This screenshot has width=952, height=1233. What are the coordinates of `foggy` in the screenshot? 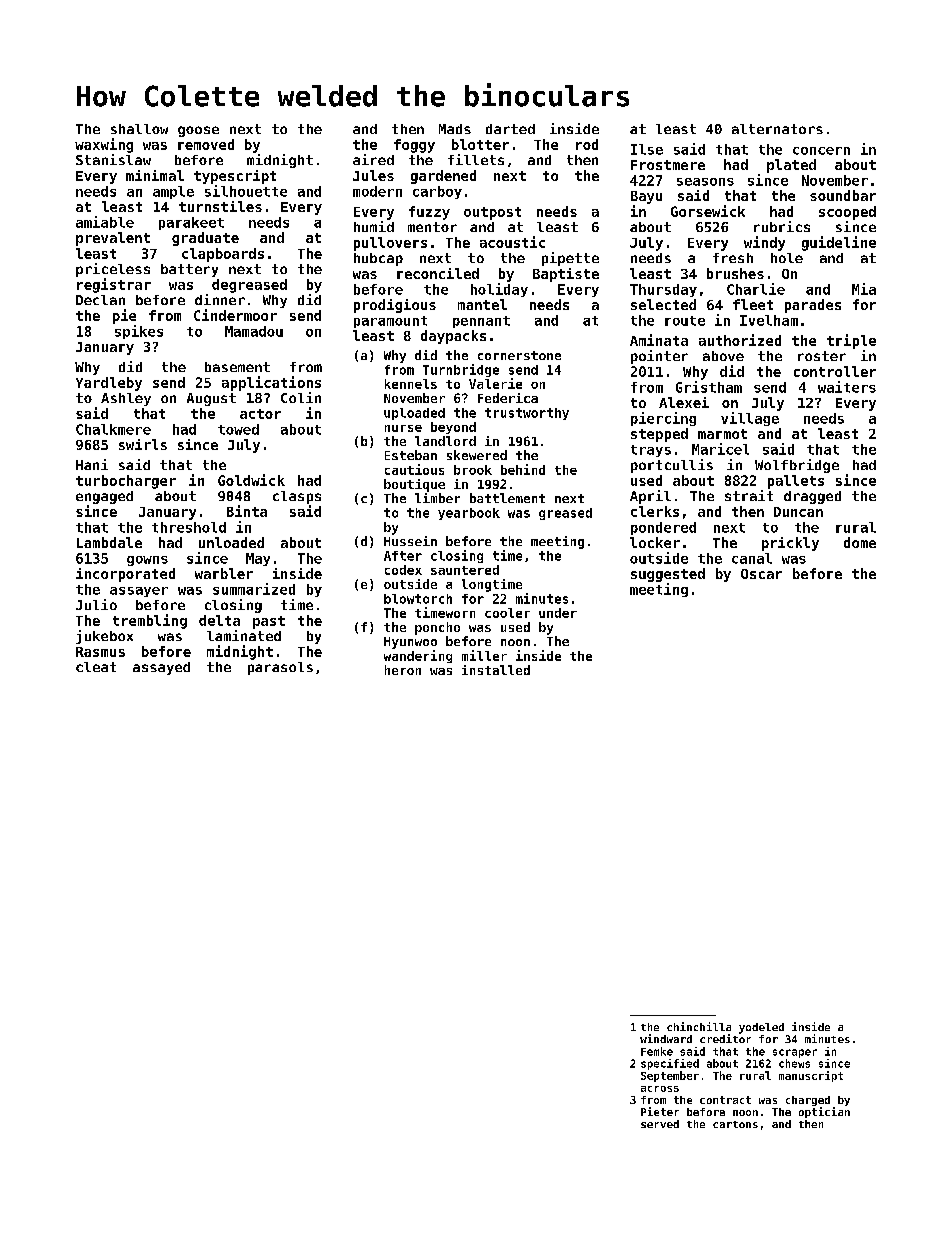 It's located at (414, 146).
